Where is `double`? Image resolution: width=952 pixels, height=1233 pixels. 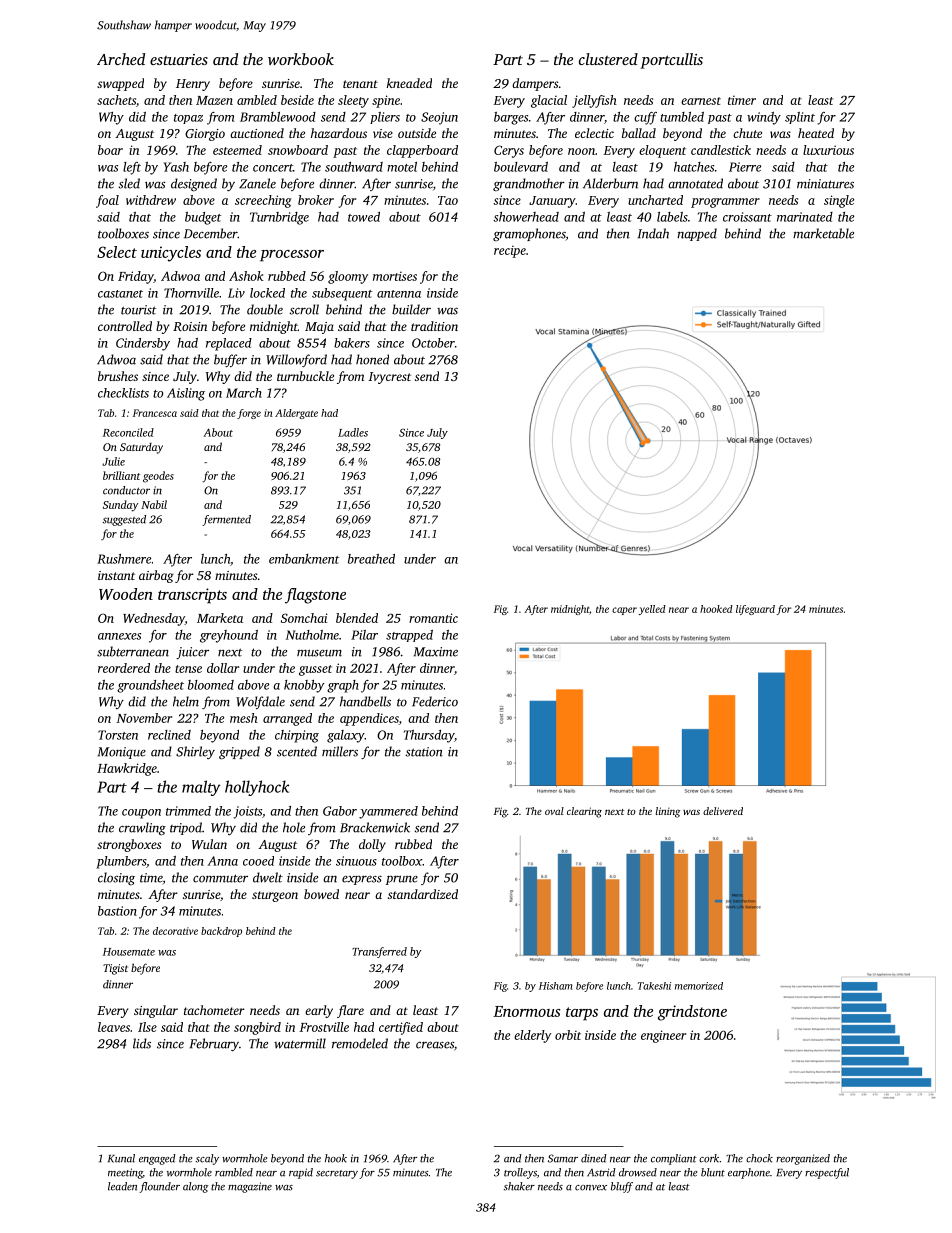
double is located at coordinates (265, 309).
